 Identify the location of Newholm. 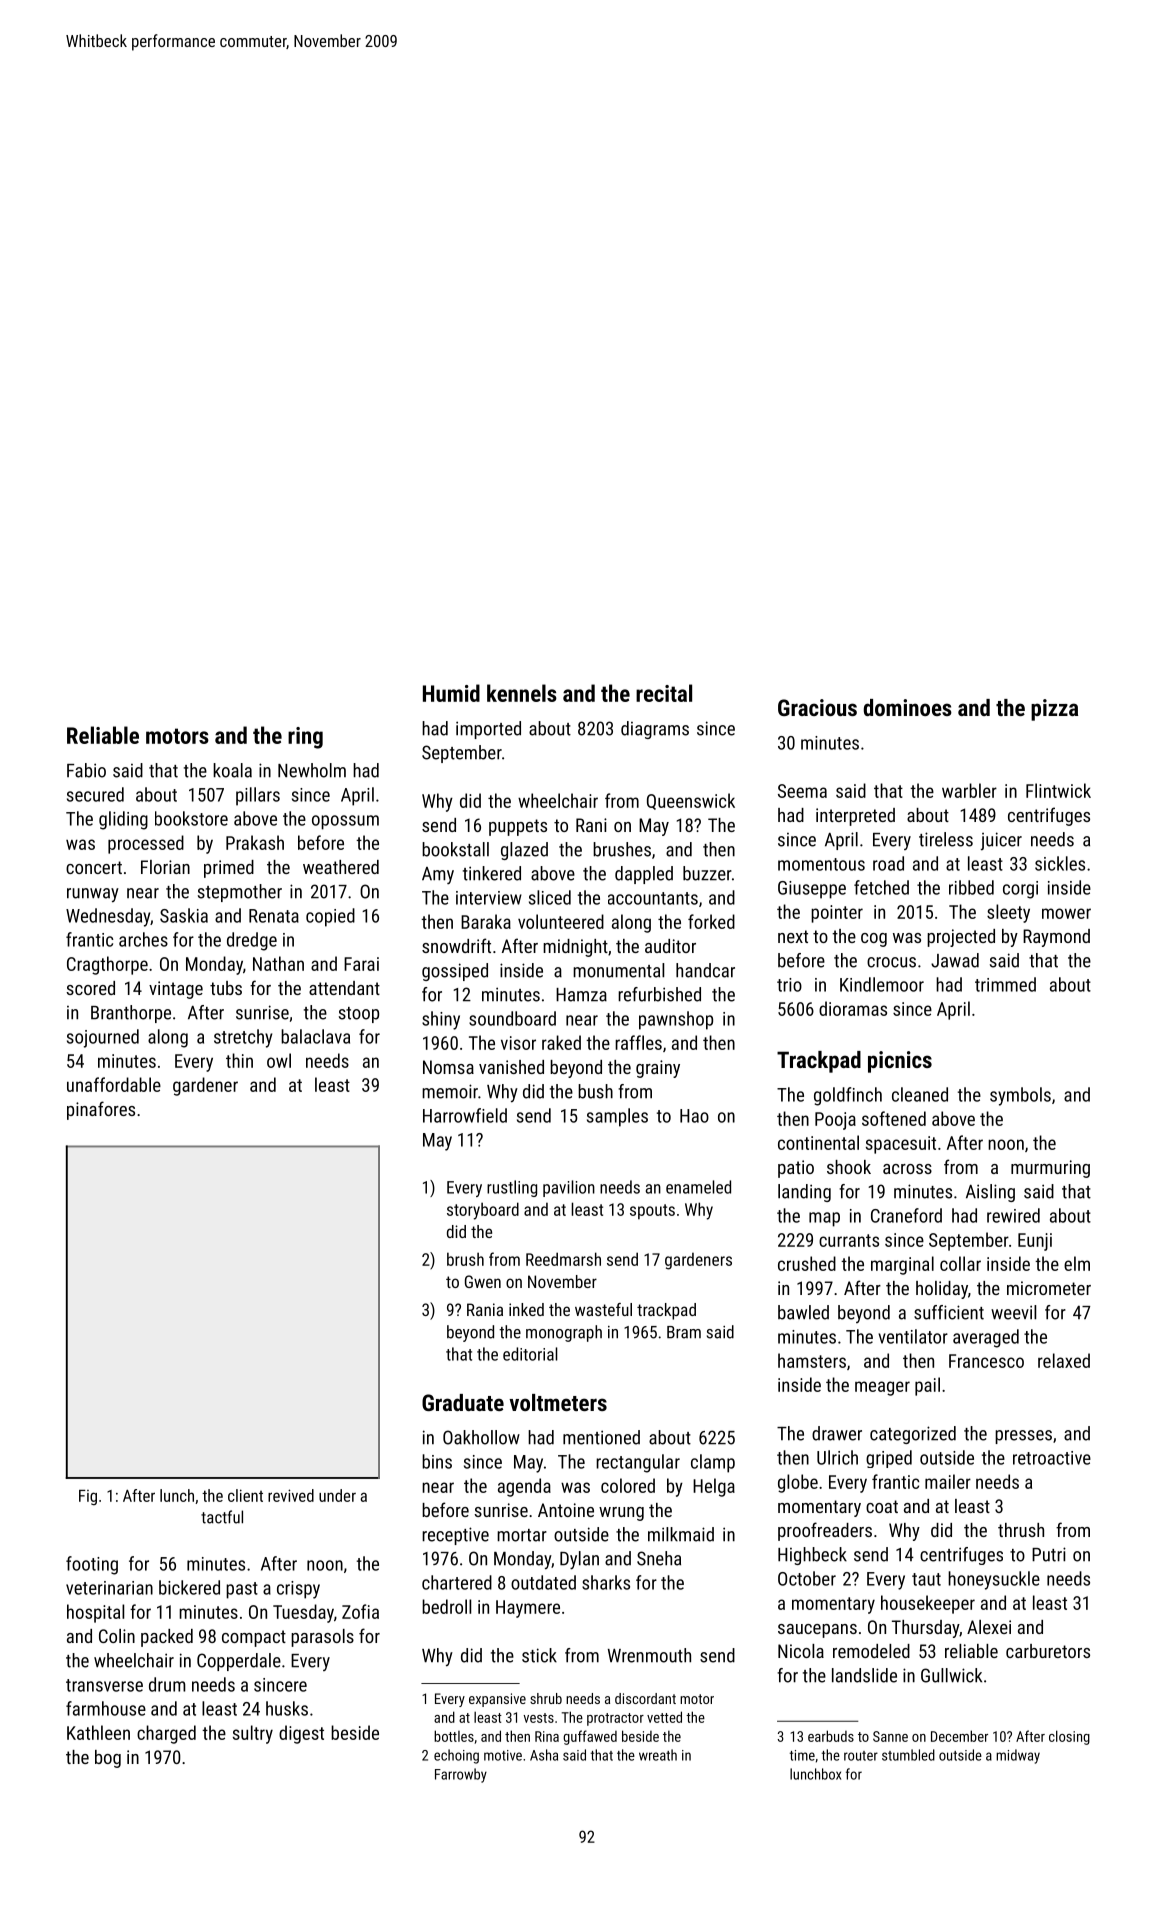
(312, 770).
